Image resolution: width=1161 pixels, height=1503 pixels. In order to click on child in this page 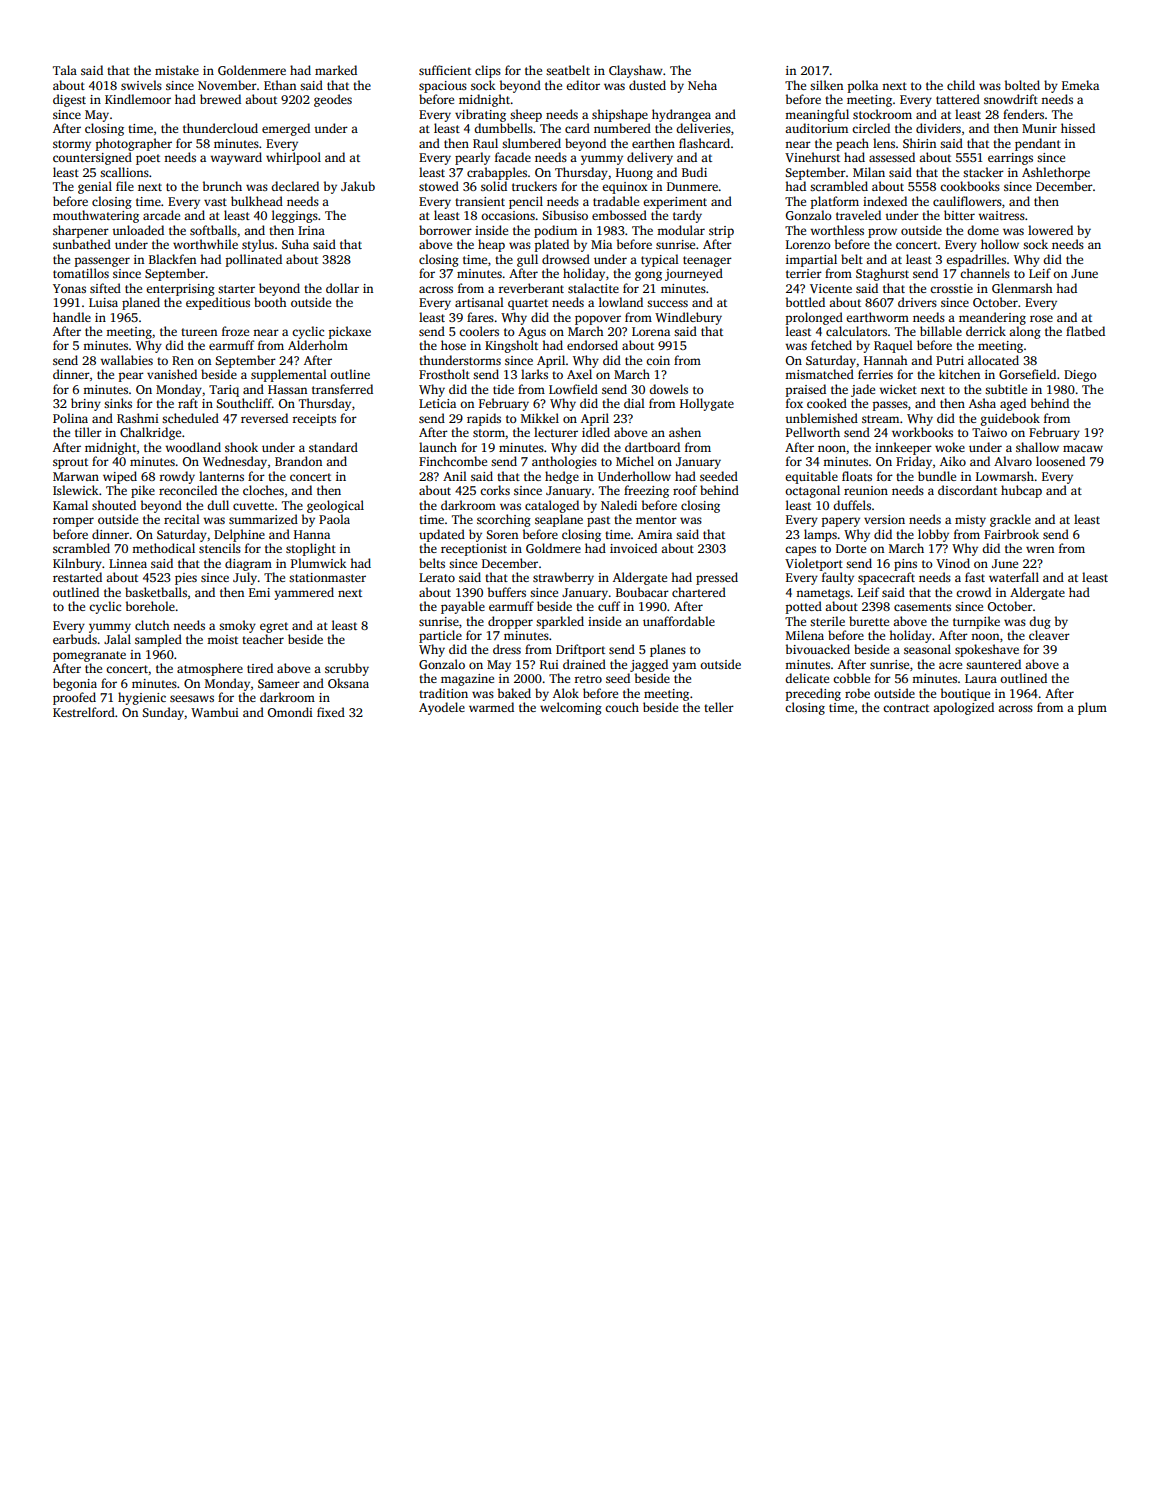, I will do `click(961, 85)`.
